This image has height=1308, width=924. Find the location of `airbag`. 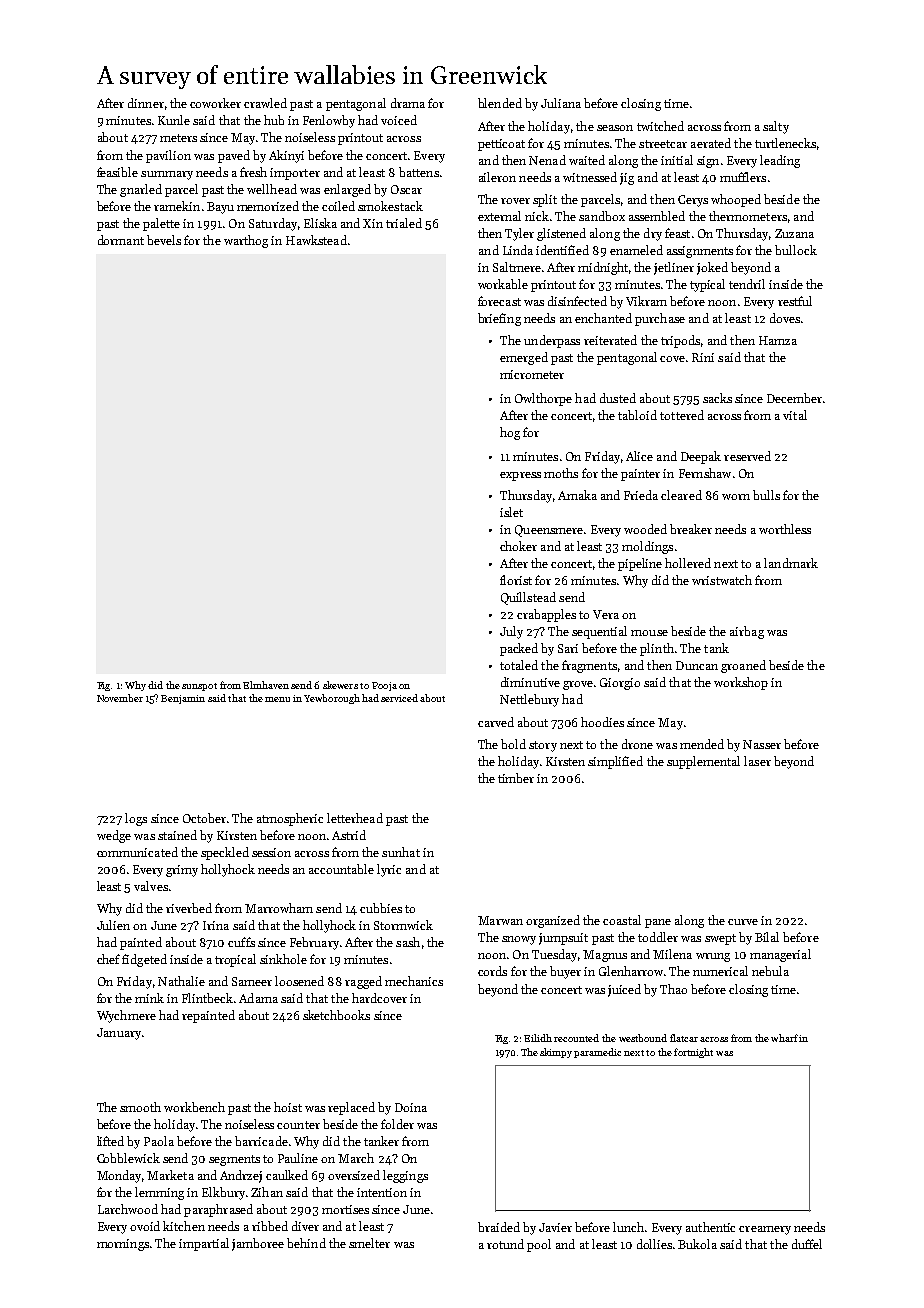

airbag is located at coordinates (747, 632).
